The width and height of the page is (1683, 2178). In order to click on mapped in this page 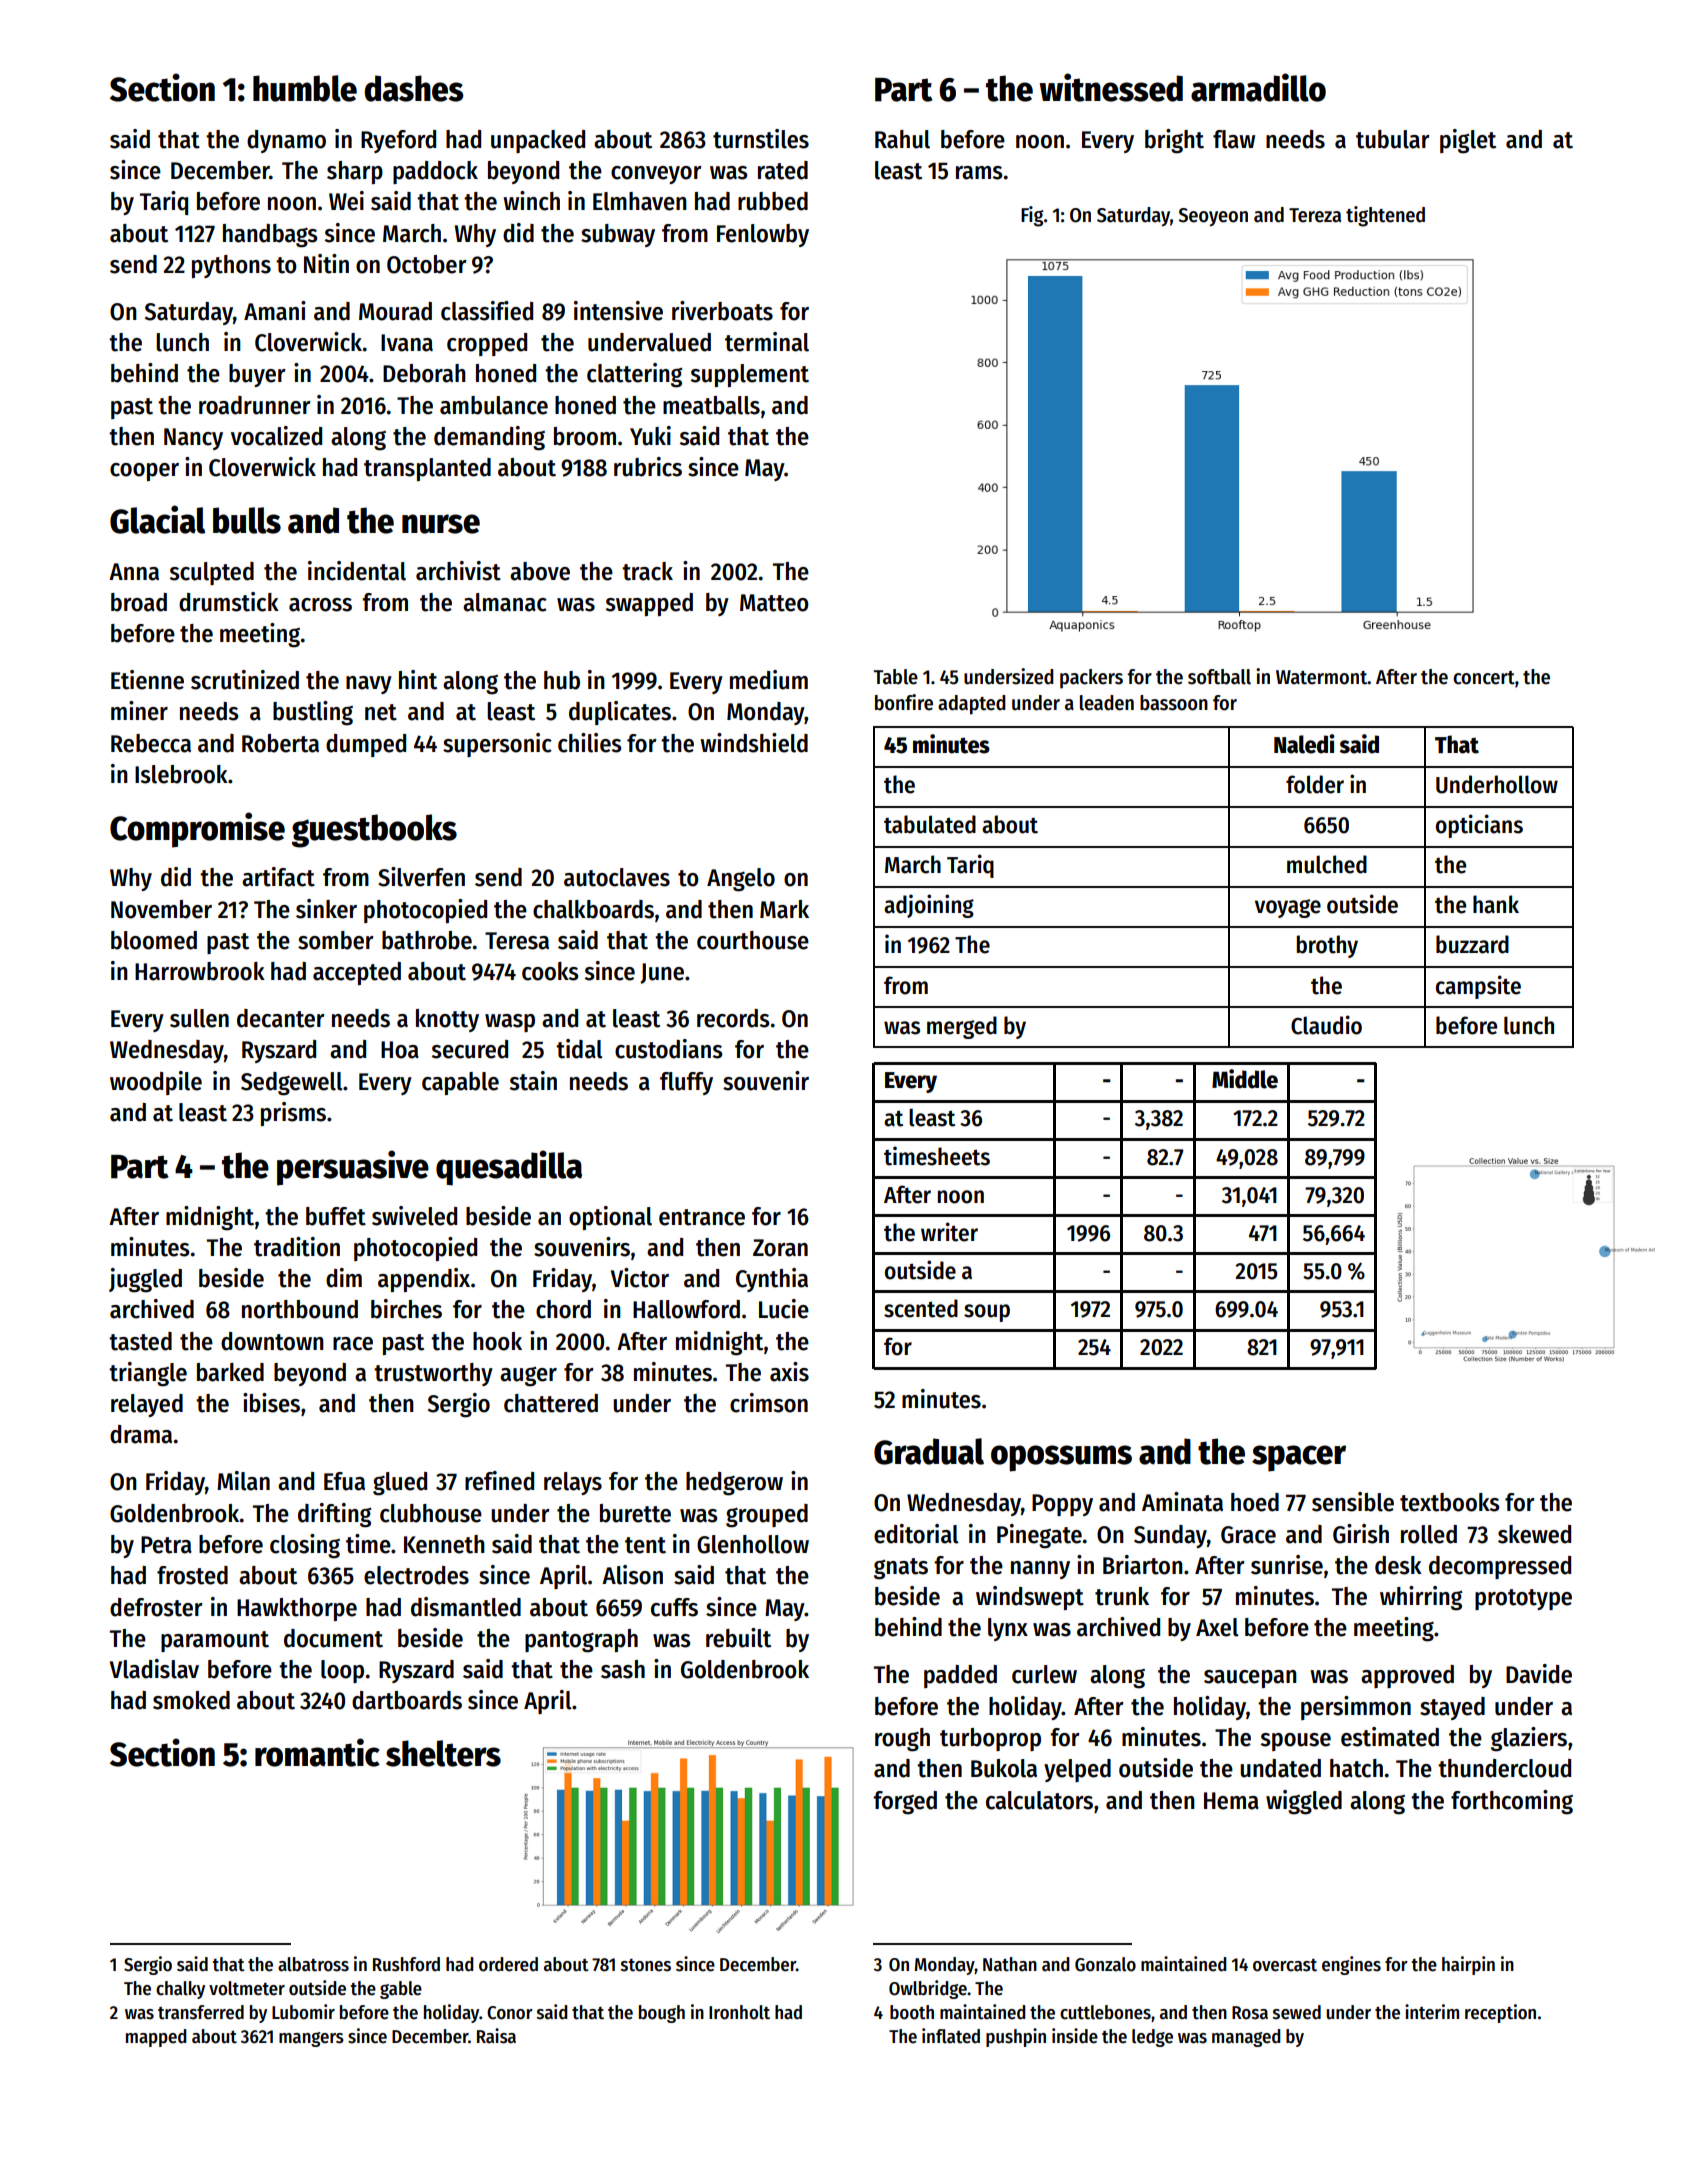, I will do `click(156, 2038)`.
